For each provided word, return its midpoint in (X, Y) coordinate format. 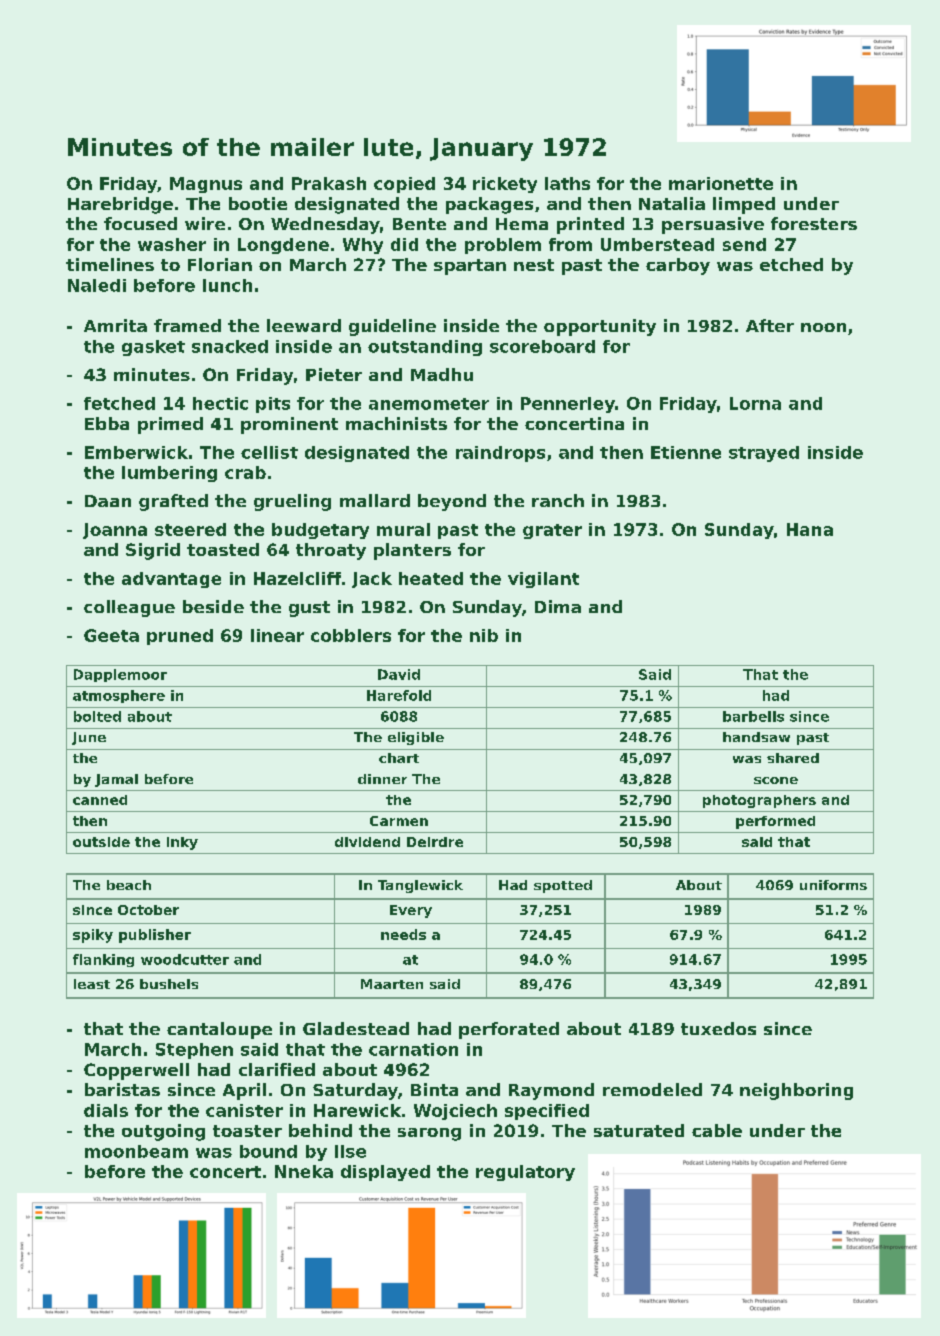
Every (411, 911)
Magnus (206, 185)
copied (404, 185)
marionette (721, 183)
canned (100, 800)
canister (244, 1110)
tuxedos (718, 1028)
